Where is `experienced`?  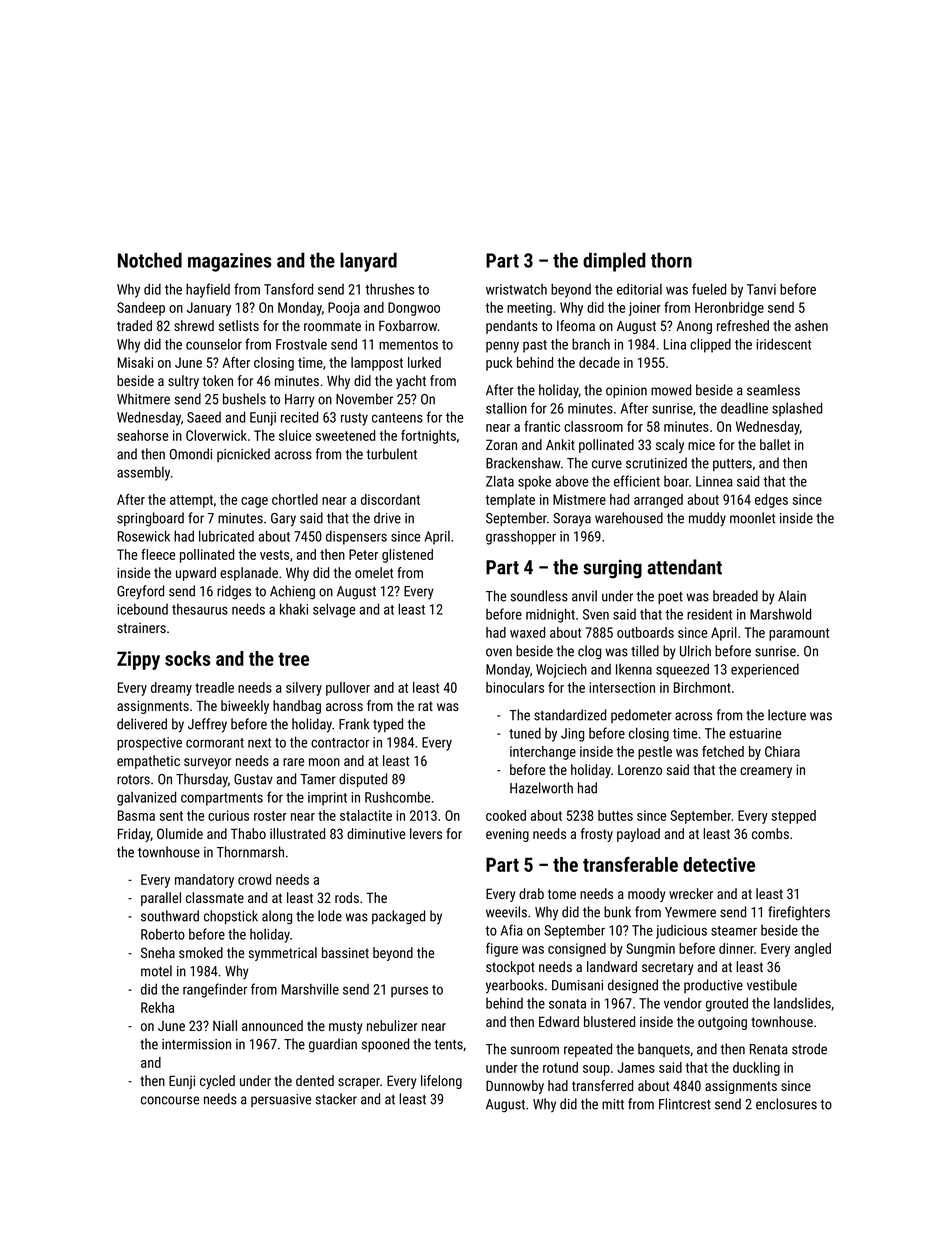
experienced is located at coordinates (765, 670).
